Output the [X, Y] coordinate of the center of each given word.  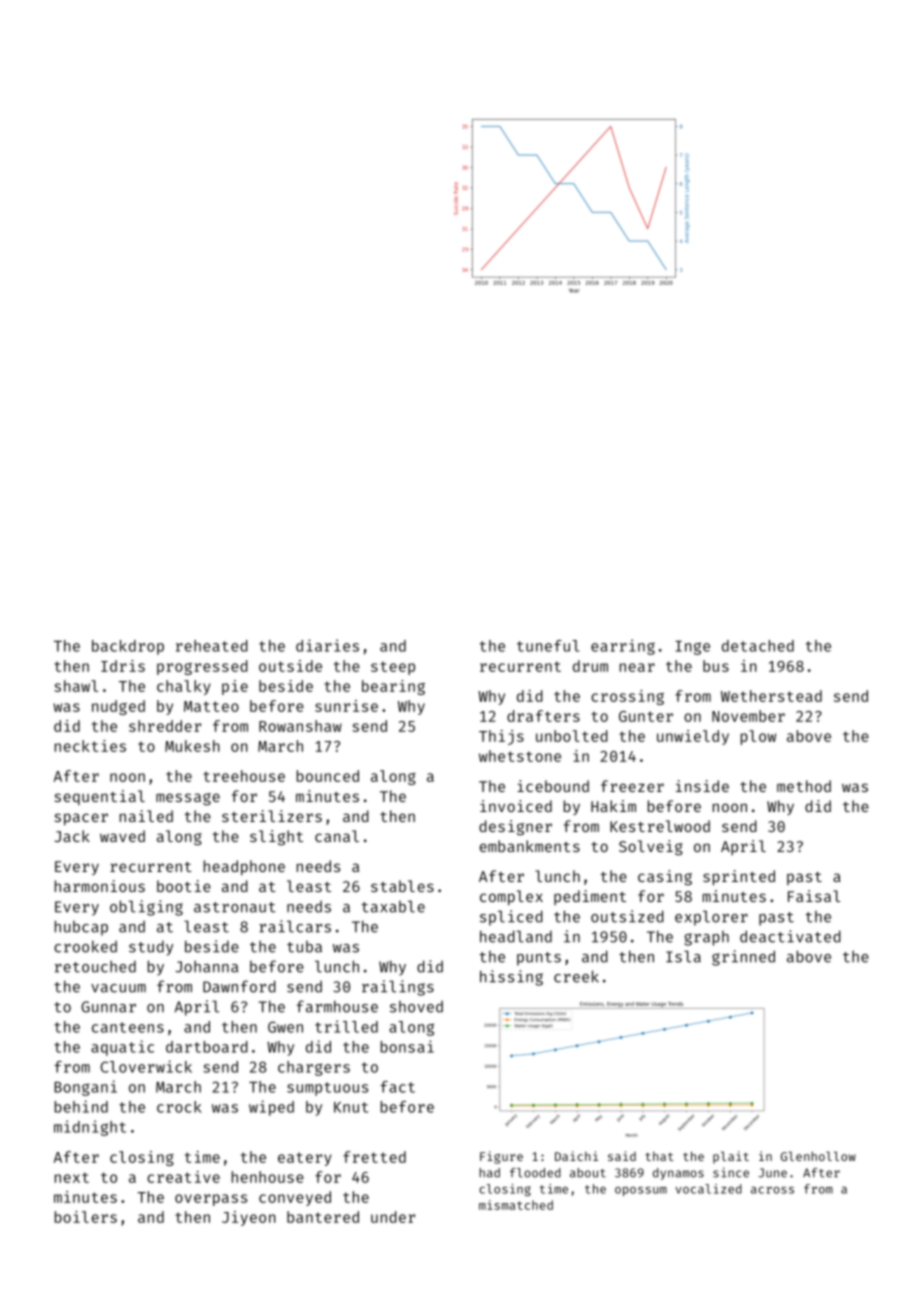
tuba [304, 947]
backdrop [128, 647]
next [72, 1177]
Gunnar [108, 1007]
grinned [743, 958]
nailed [146, 816]
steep [393, 668]
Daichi [576, 1156]
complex [511, 897]
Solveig [651, 848]
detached [758, 646]
